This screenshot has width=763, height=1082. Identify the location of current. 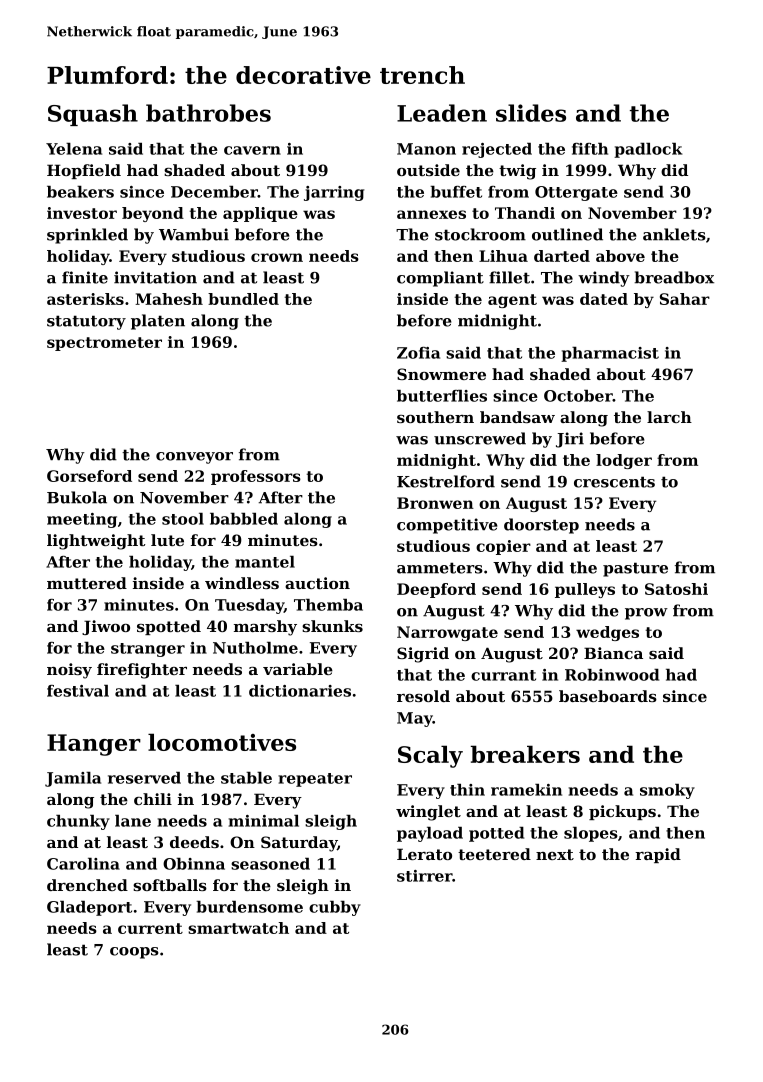
(150, 928).
